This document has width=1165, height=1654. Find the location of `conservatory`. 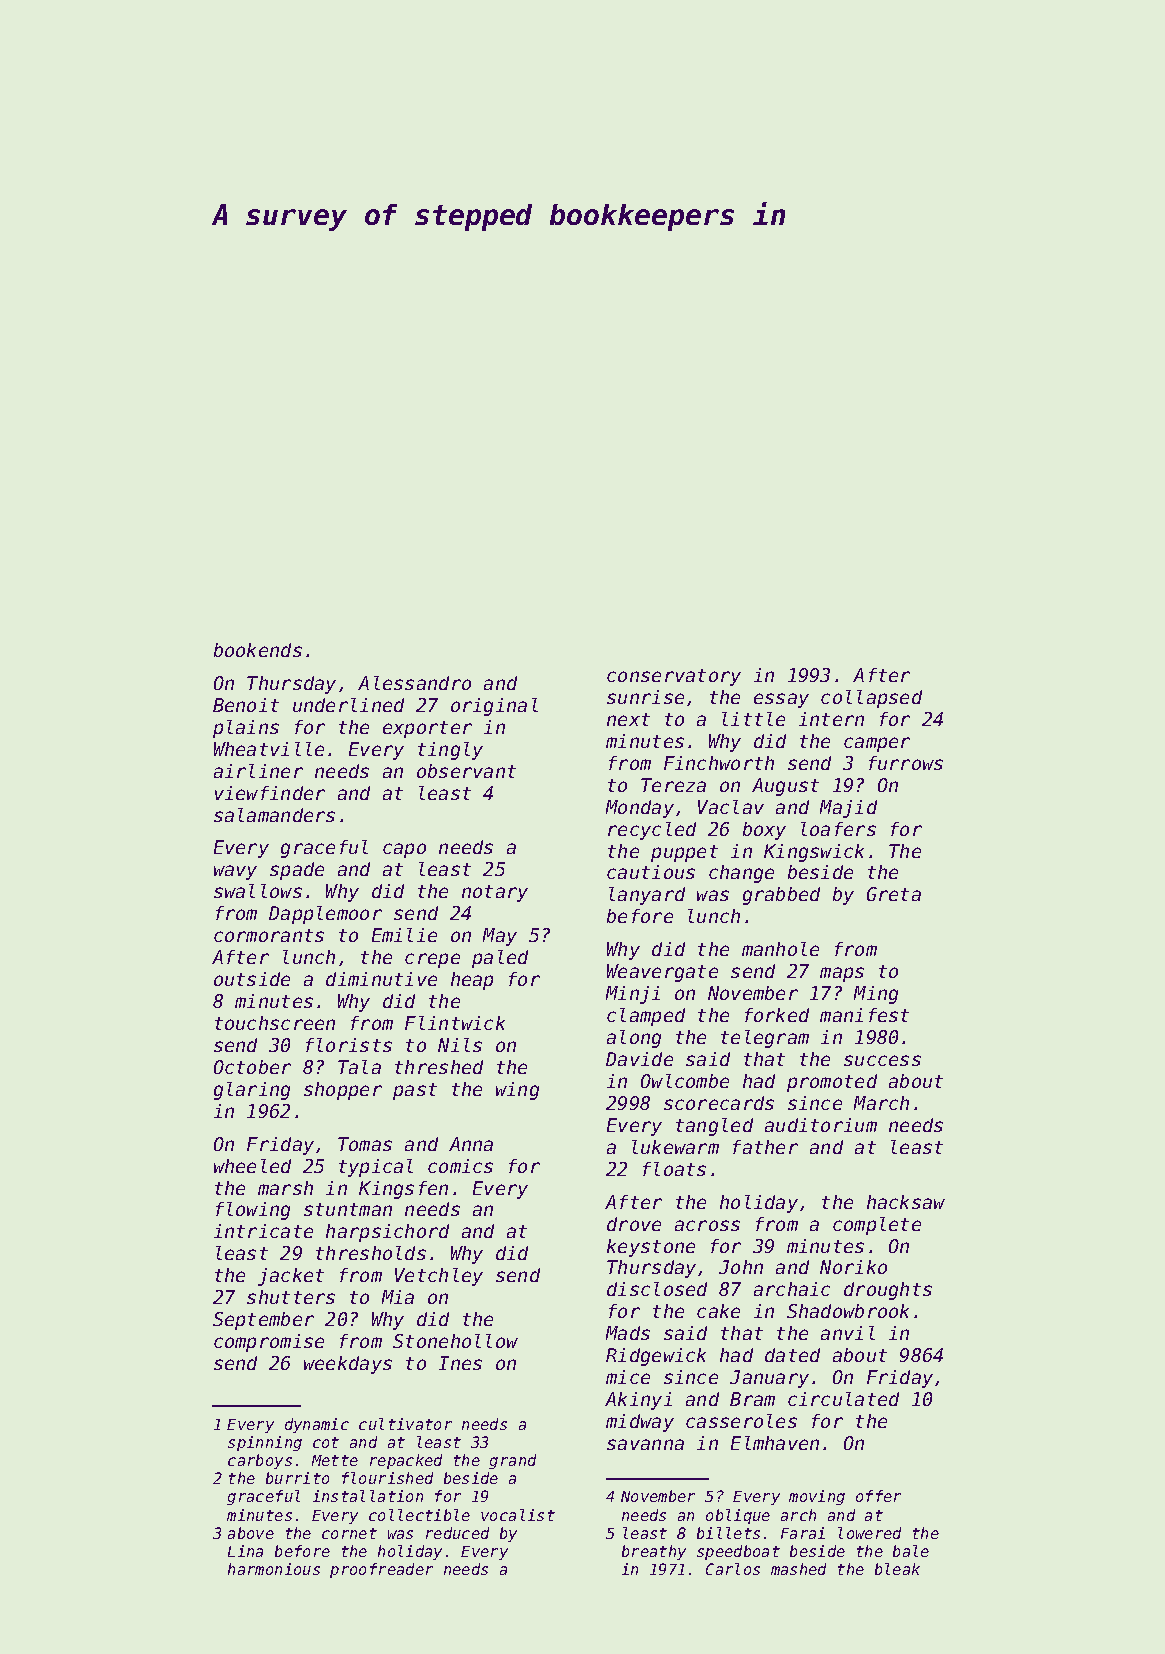

conservatory is located at coordinates (674, 677).
